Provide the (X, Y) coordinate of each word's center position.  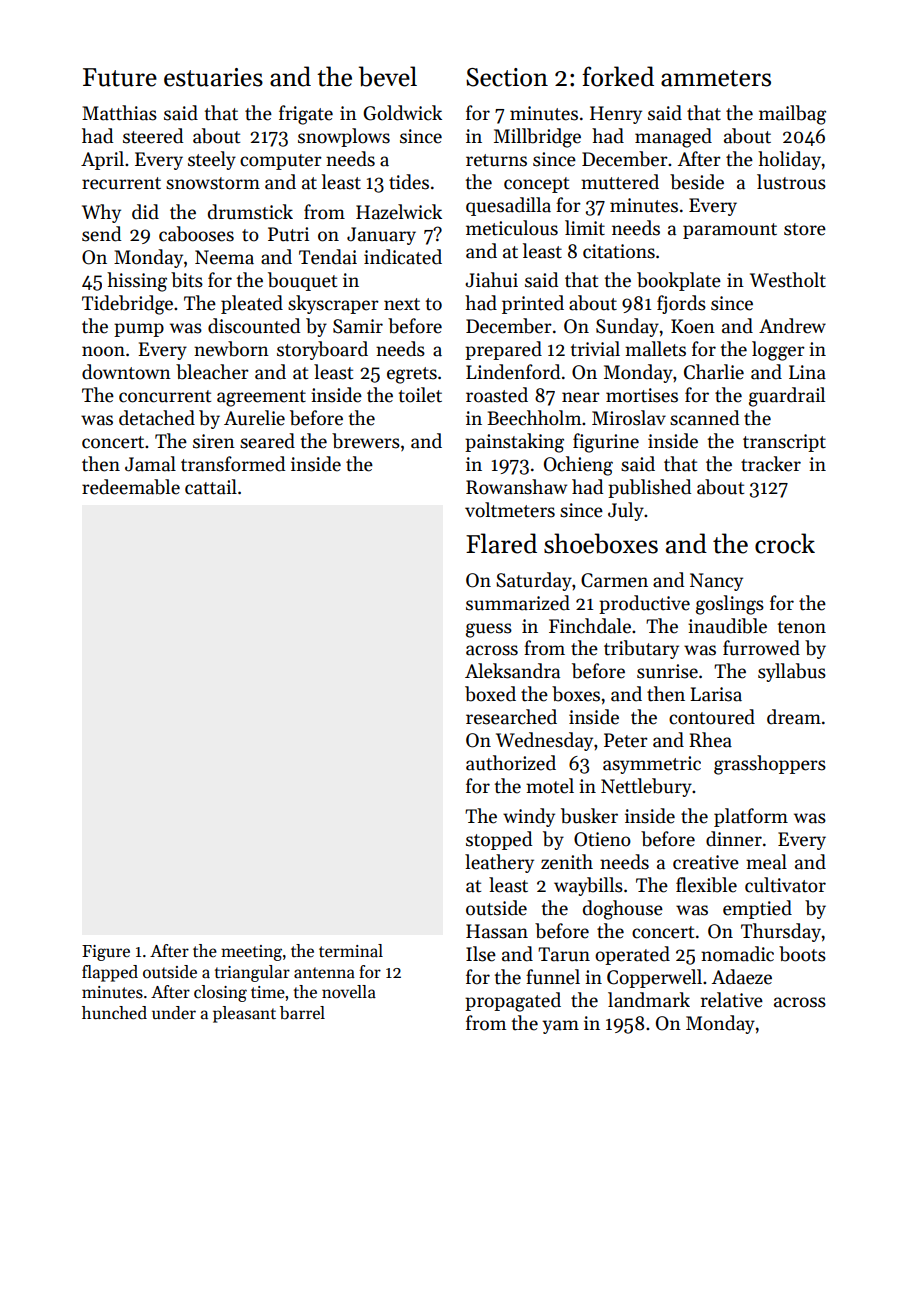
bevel (388, 76)
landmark (649, 1000)
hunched (114, 1013)
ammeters (716, 78)
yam (560, 1027)
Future (120, 77)
